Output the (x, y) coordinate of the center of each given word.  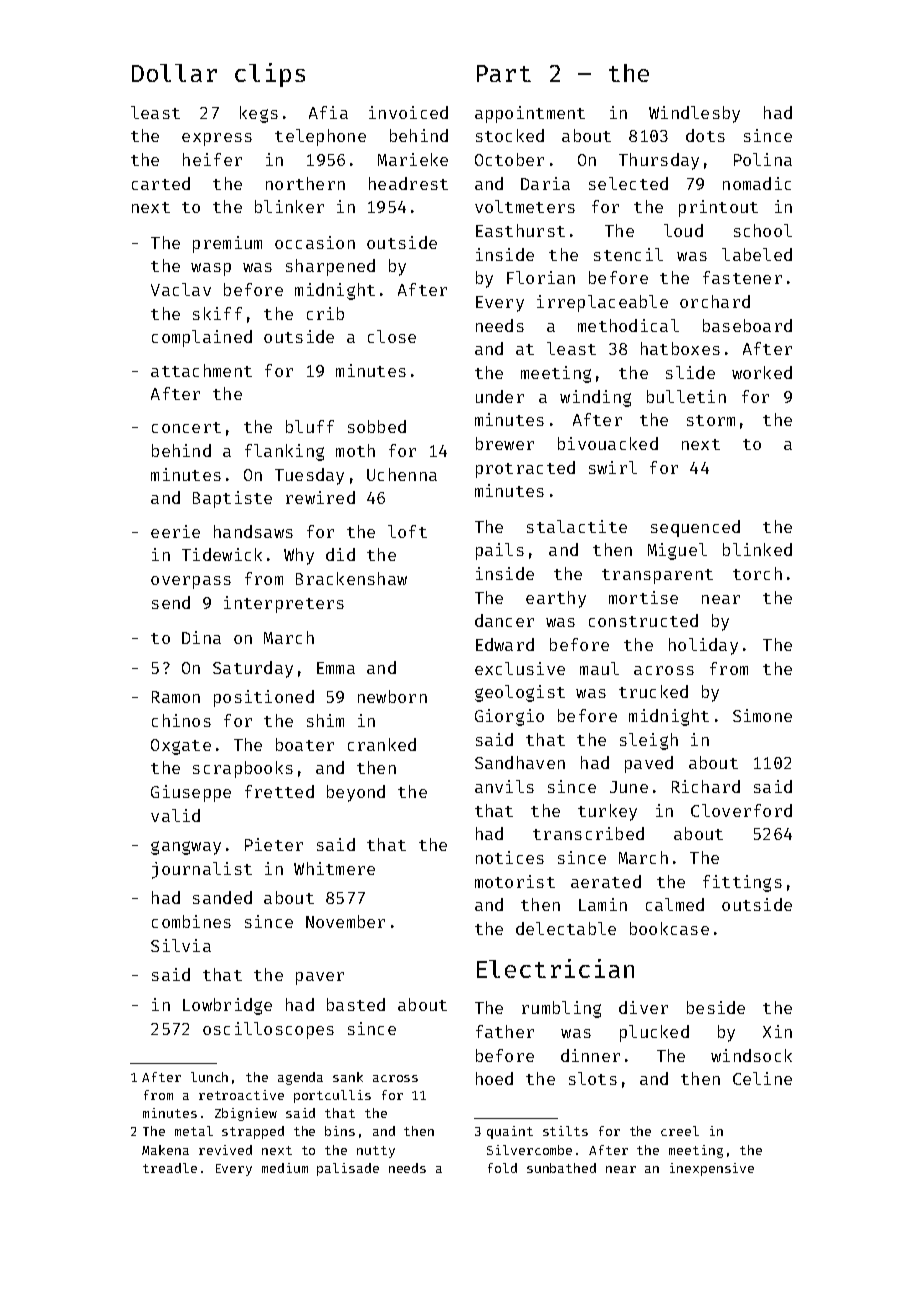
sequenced (695, 528)
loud (683, 230)
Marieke (413, 159)
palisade (348, 1169)
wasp (211, 269)
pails (500, 551)
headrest (408, 183)
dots (705, 135)
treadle (170, 1168)
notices (510, 857)
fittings (742, 883)
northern (305, 183)
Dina (201, 637)
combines (191, 921)
